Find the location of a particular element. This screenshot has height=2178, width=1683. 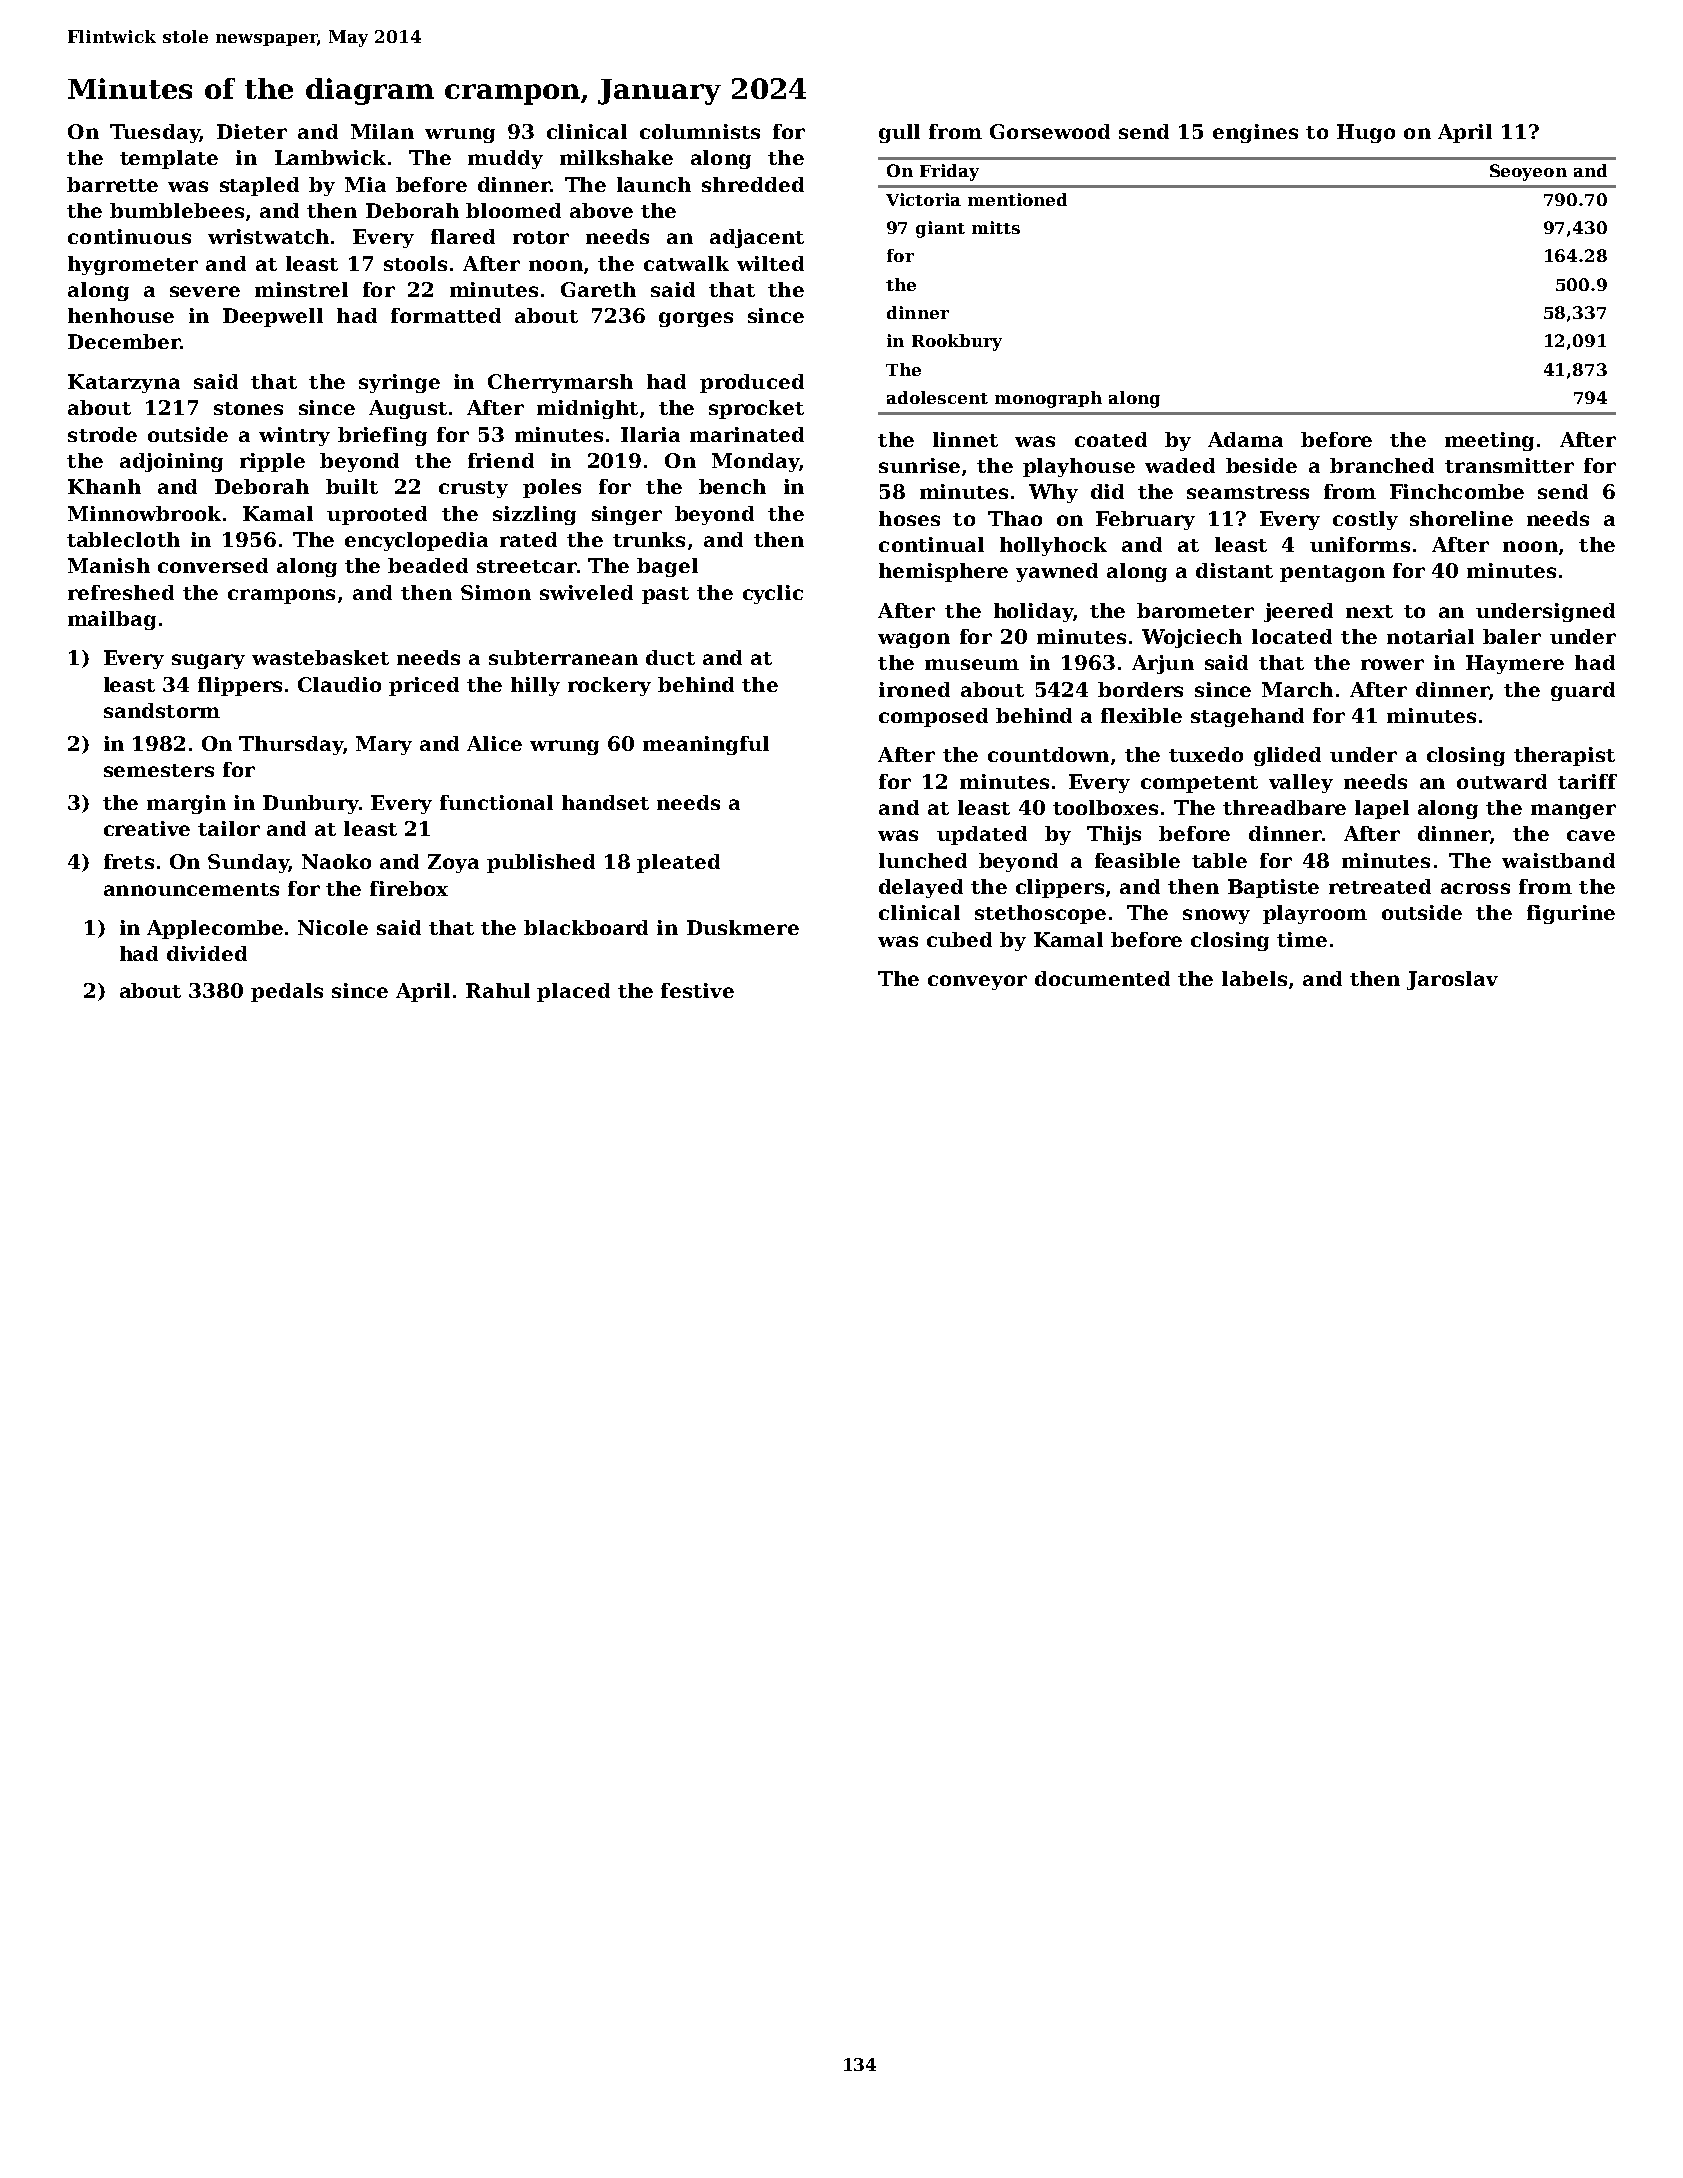

wristwatch is located at coordinates (268, 236).
